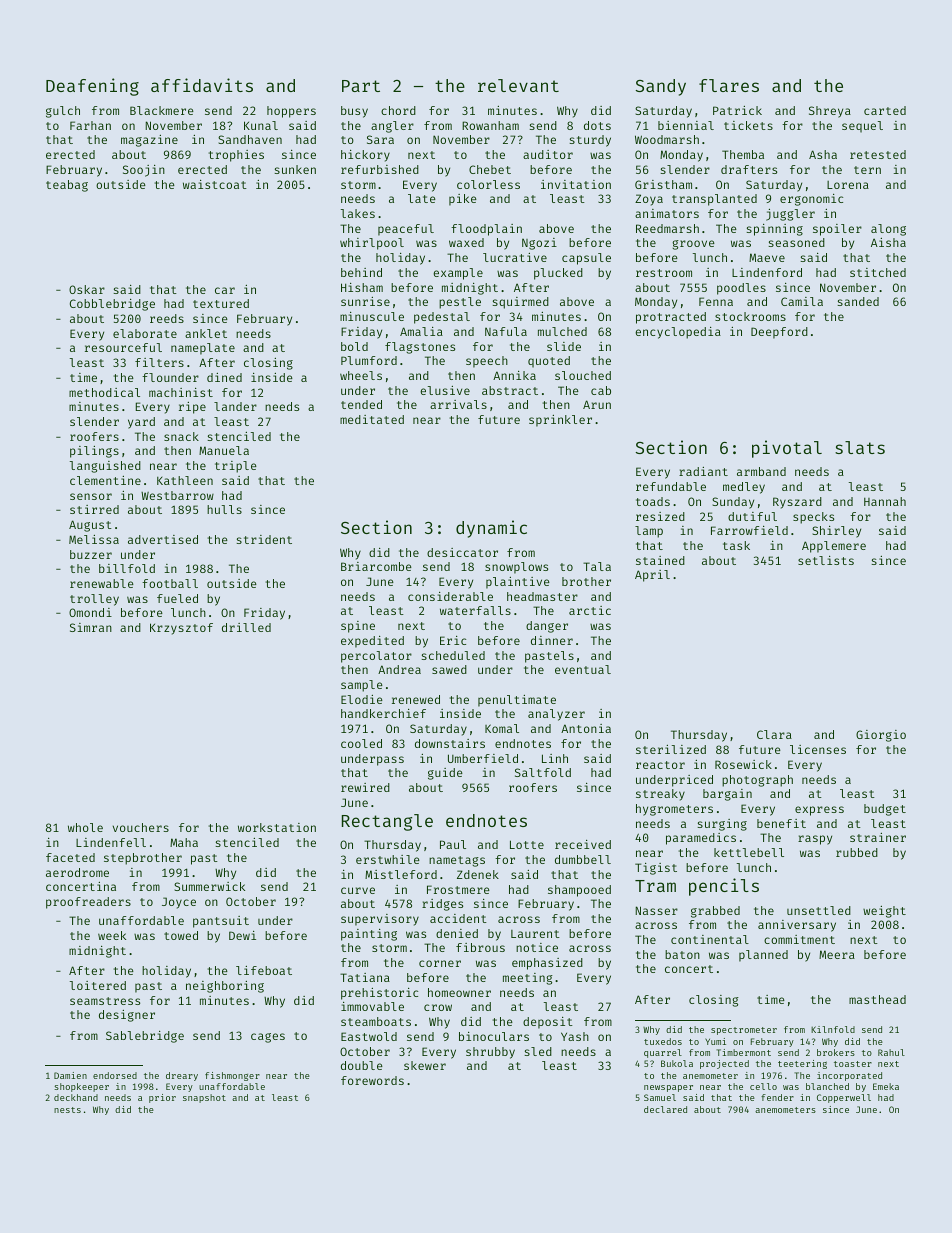  Describe the element at coordinates (518, 85) in the page. I see `relevant` at that location.
